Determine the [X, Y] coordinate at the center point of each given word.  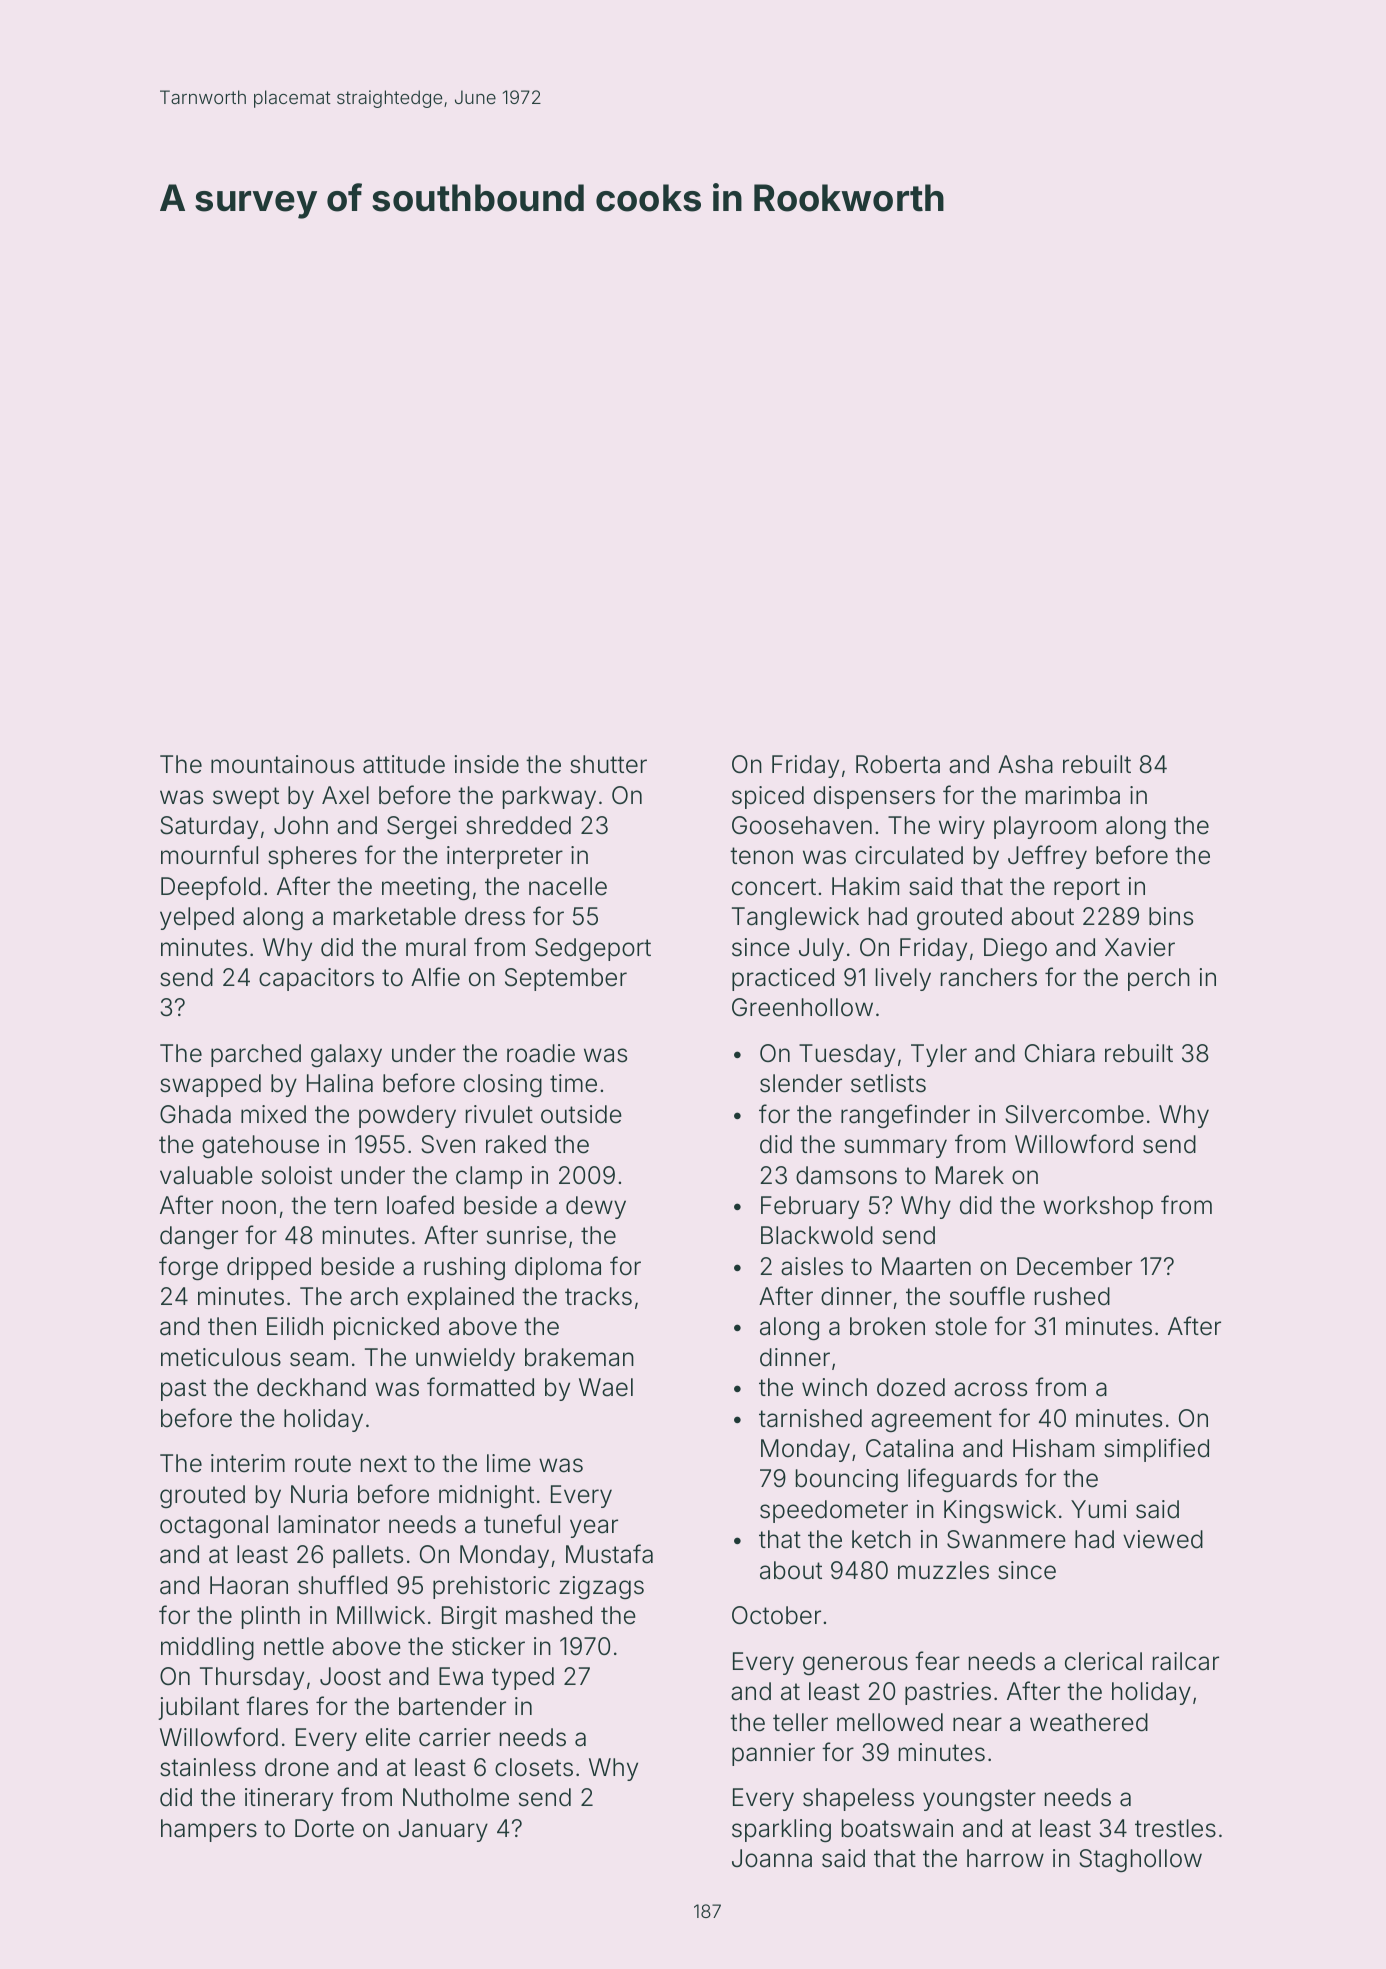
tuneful [522, 1524]
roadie [541, 1053]
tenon [761, 856]
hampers [209, 1830]
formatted [480, 1387]
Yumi [1098, 1509]
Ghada [195, 1114]
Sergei [422, 827]
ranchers [989, 977]
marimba [1073, 795]
